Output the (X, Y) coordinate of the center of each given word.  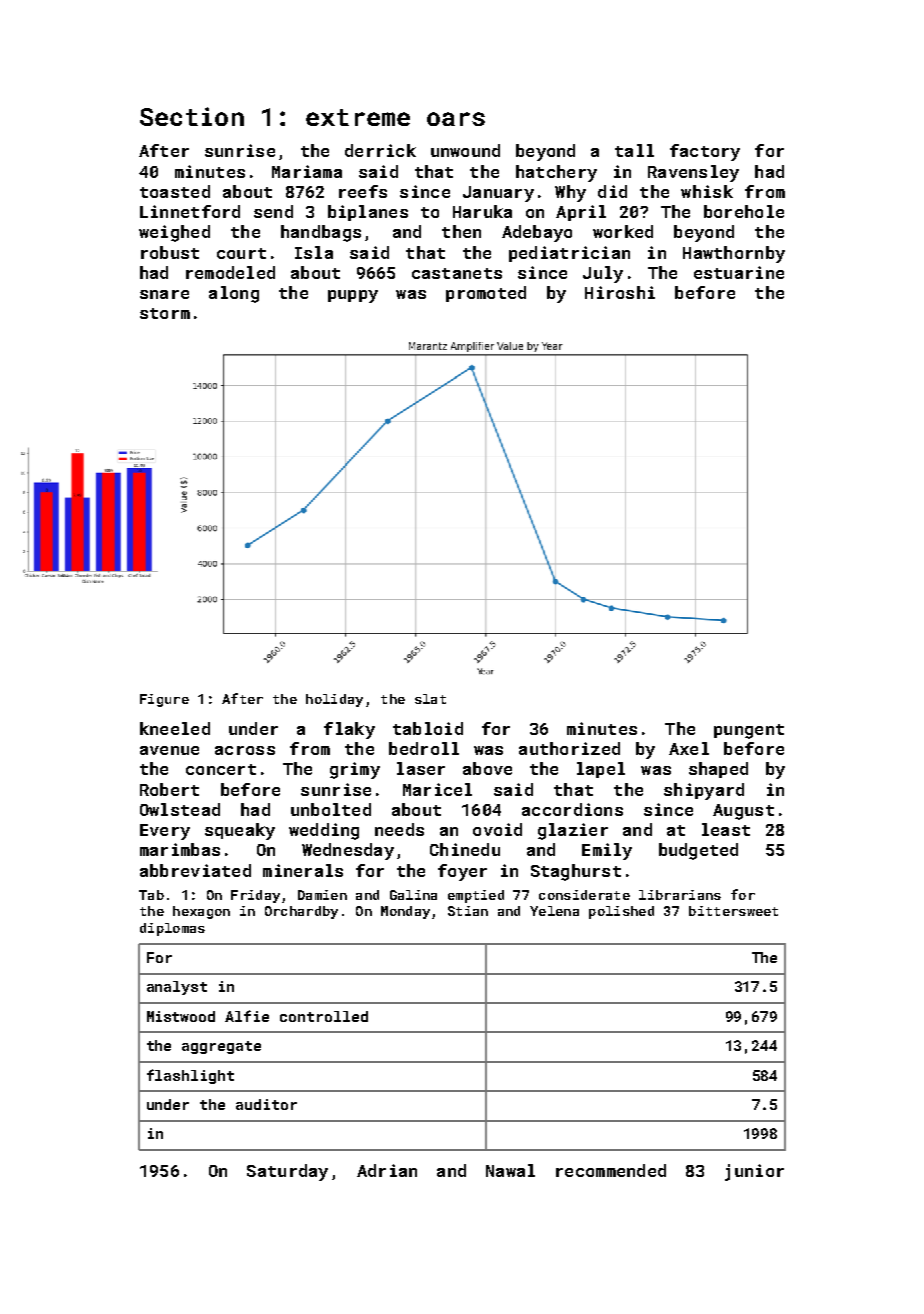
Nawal (510, 1170)
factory (705, 152)
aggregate (221, 1047)
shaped (718, 770)
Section (192, 116)
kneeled (175, 728)
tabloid (428, 728)
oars (456, 119)
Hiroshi (620, 292)
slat (430, 699)
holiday (334, 700)
